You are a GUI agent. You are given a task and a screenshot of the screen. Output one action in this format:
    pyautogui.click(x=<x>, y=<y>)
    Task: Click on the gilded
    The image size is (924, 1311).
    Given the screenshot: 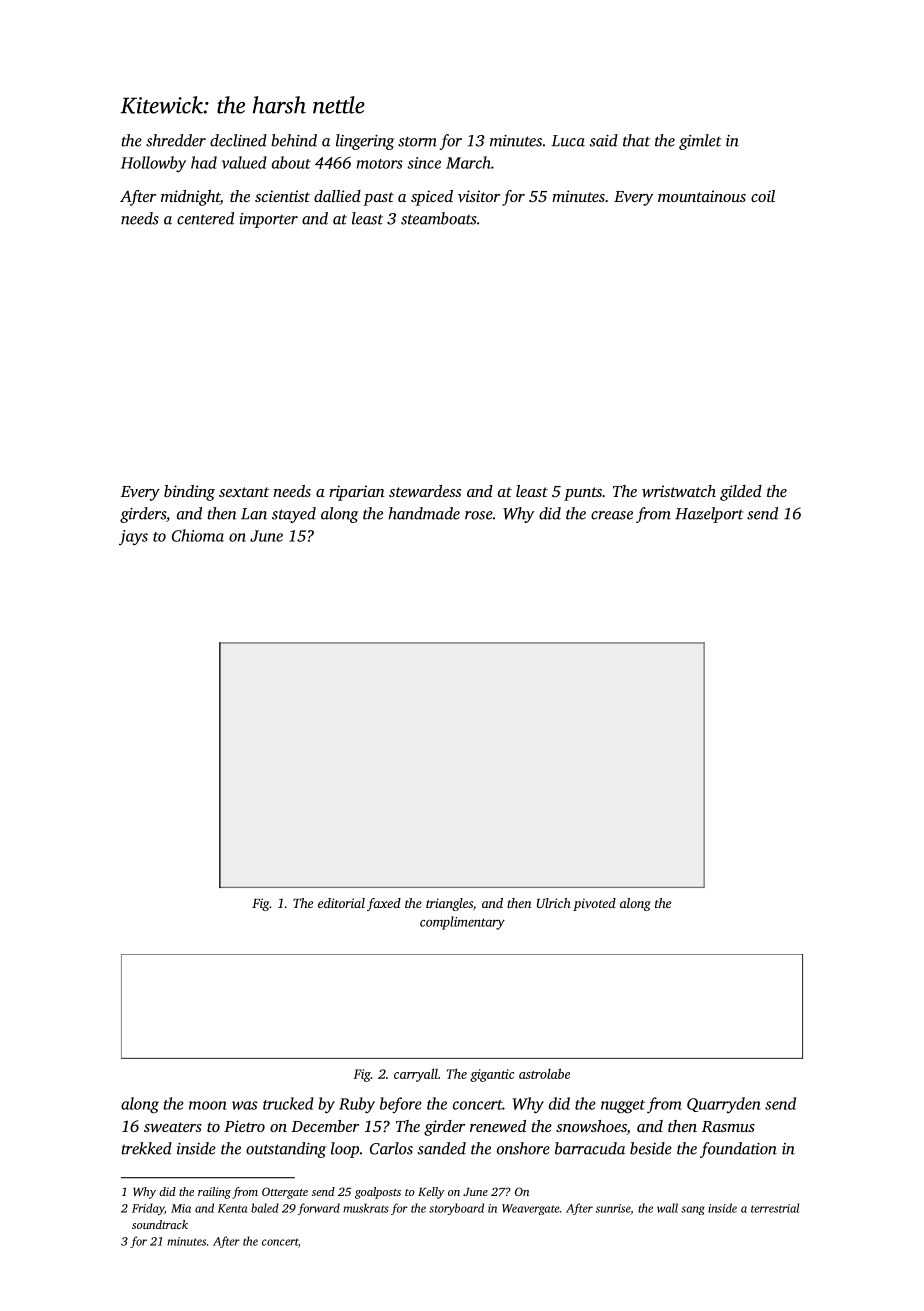 What is the action you would take?
    pyautogui.click(x=741, y=493)
